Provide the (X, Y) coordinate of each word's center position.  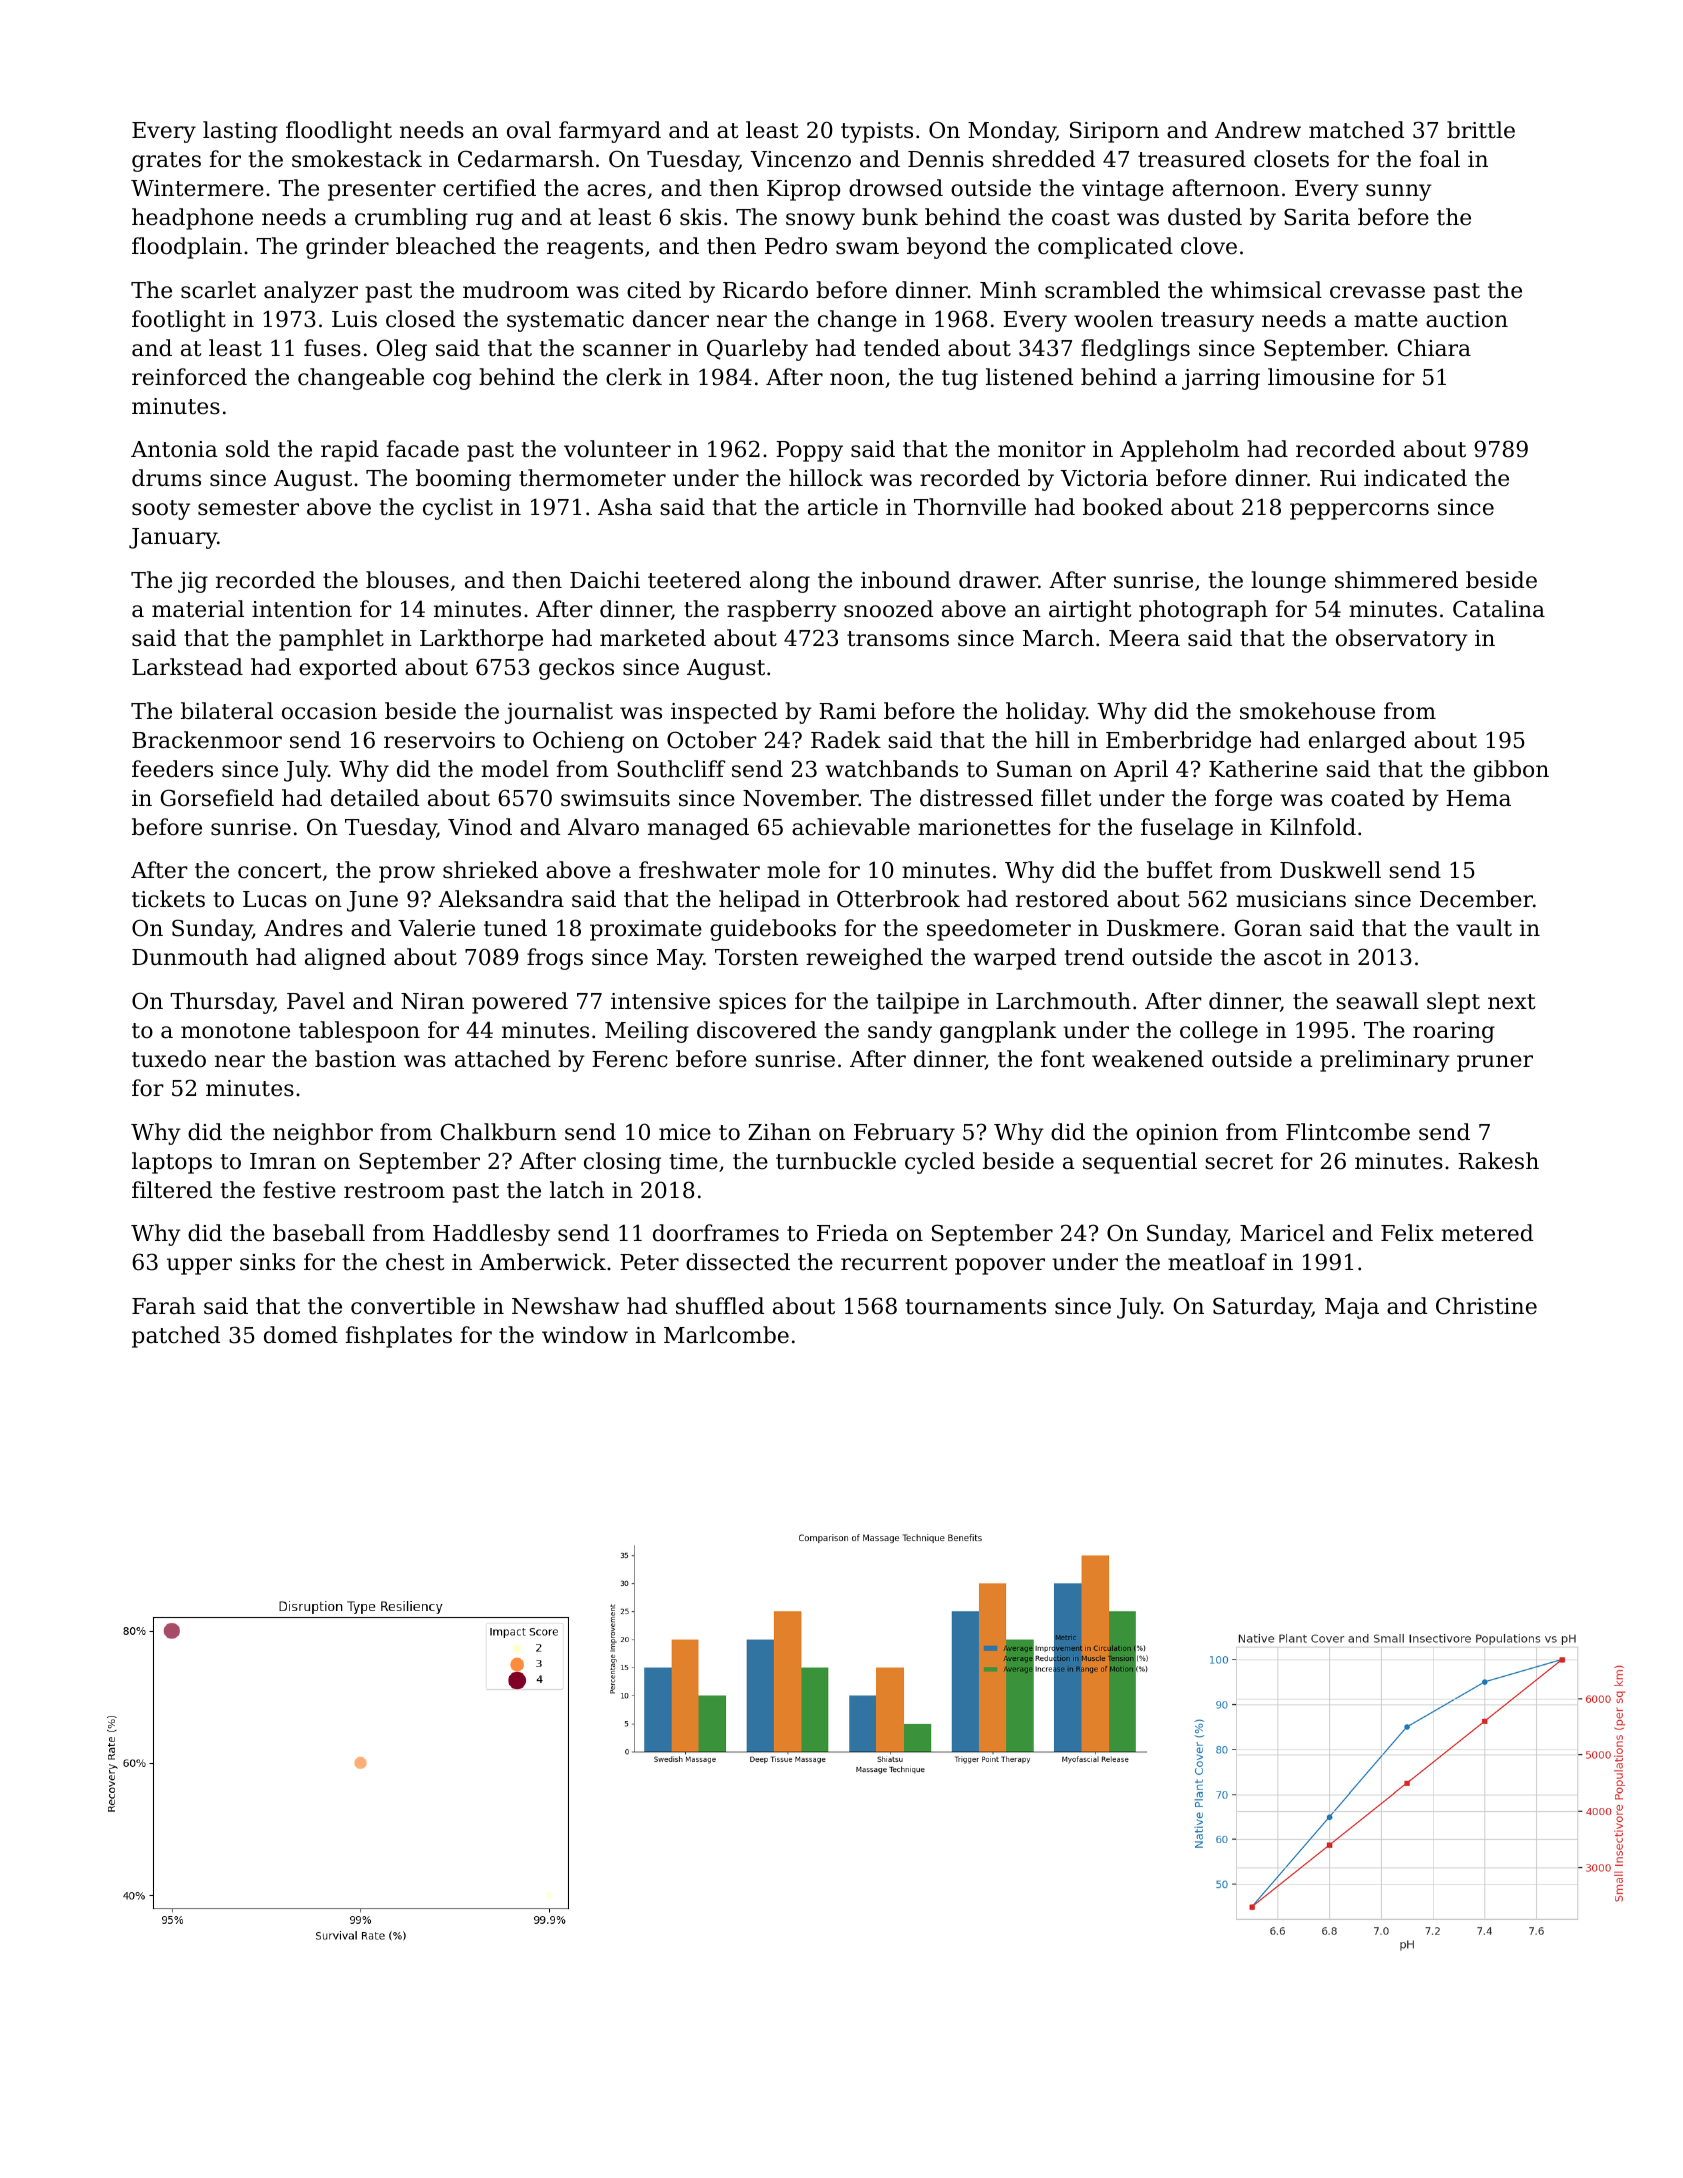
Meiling (647, 1032)
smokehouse (1307, 711)
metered (1487, 1233)
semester (248, 508)
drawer (998, 580)
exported (348, 669)
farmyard (610, 132)
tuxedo (169, 1059)
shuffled (720, 1306)
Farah (164, 1306)
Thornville (970, 507)
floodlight (339, 132)
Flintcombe (1348, 1132)
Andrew (1258, 130)
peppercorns (1359, 511)
